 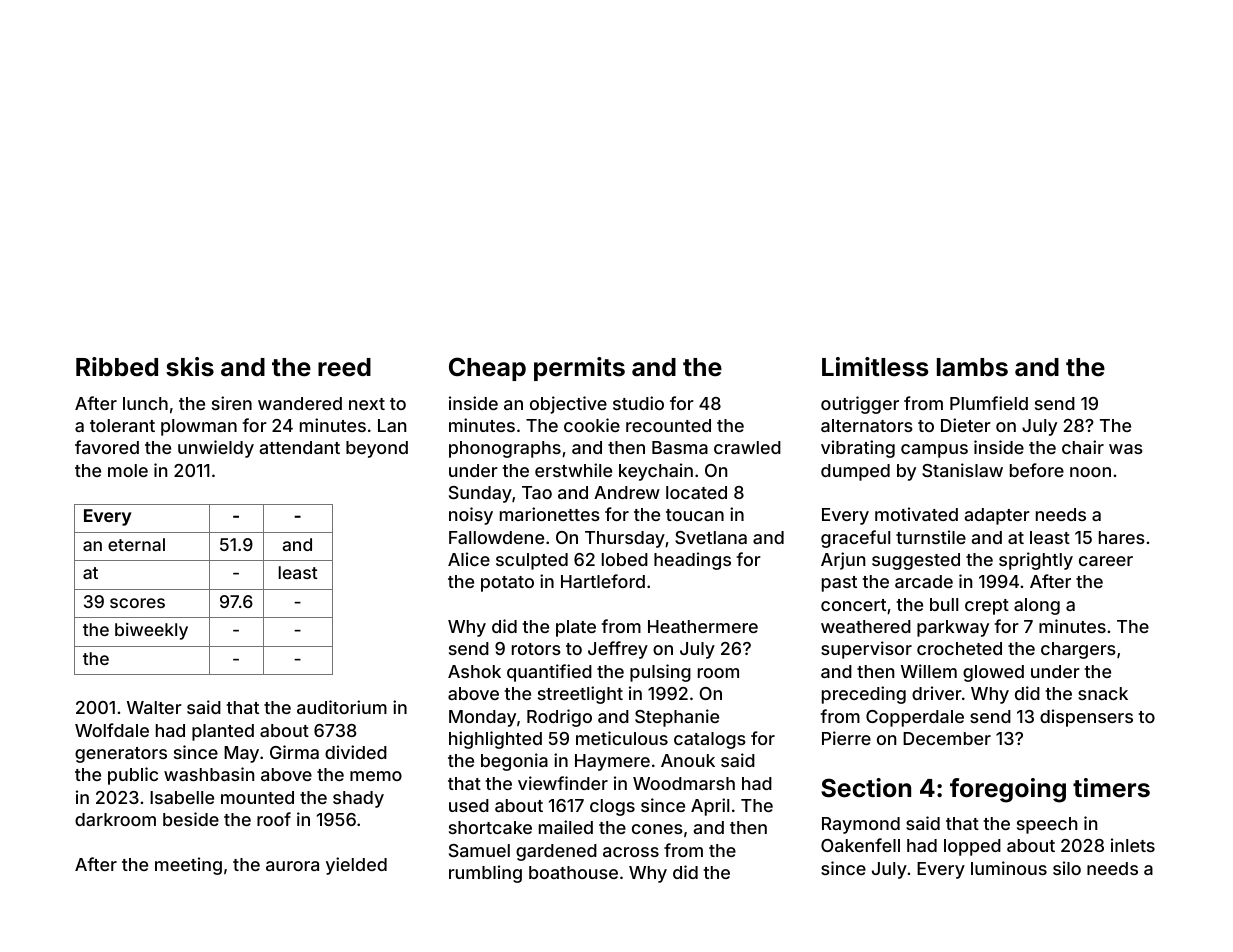 What do you see at coordinates (188, 866) in the image?
I see `meeting` at bounding box center [188, 866].
